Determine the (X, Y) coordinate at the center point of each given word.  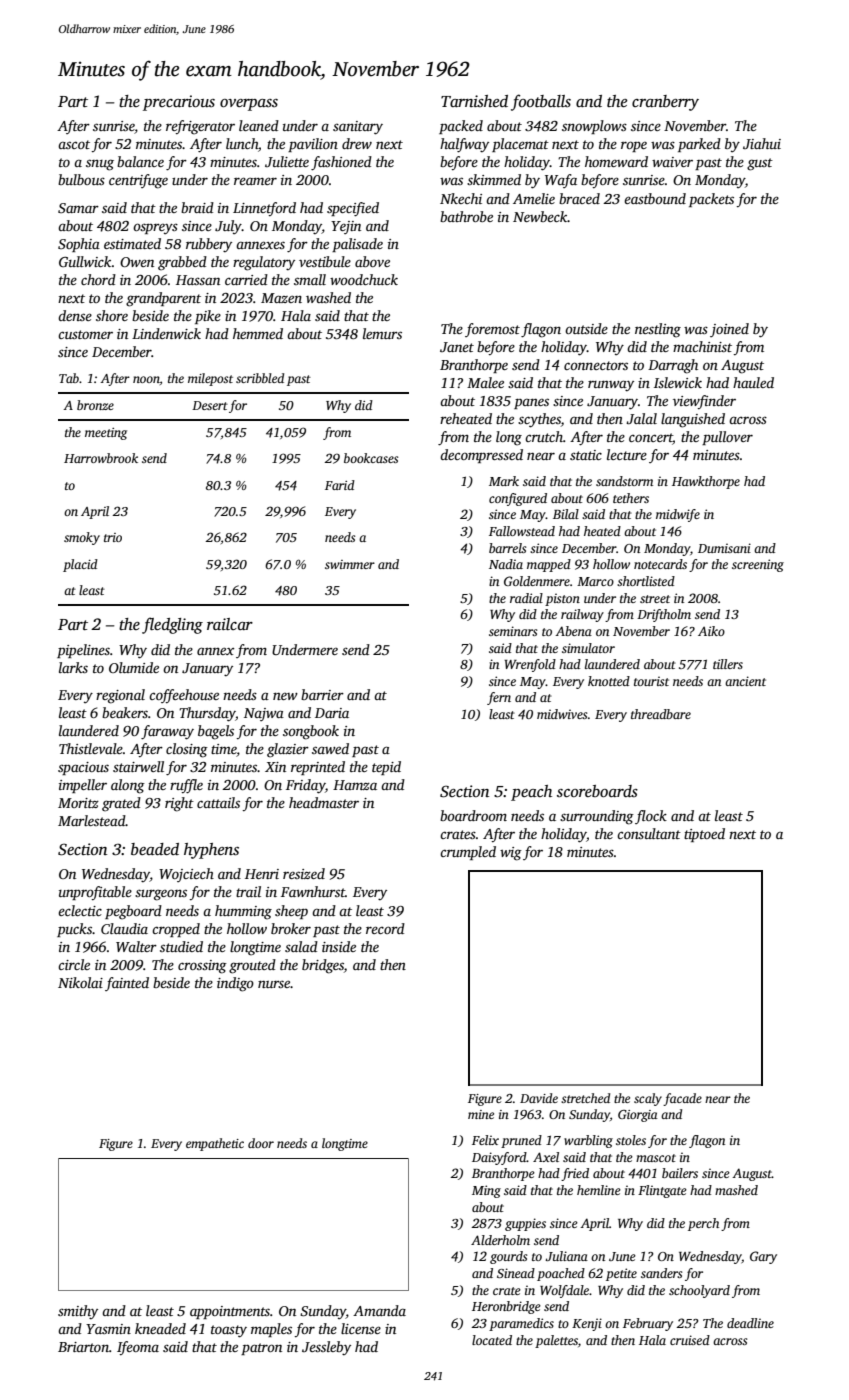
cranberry (665, 103)
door (261, 1143)
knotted (609, 681)
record (385, 928)
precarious (179, 103)
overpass (249, 105)
